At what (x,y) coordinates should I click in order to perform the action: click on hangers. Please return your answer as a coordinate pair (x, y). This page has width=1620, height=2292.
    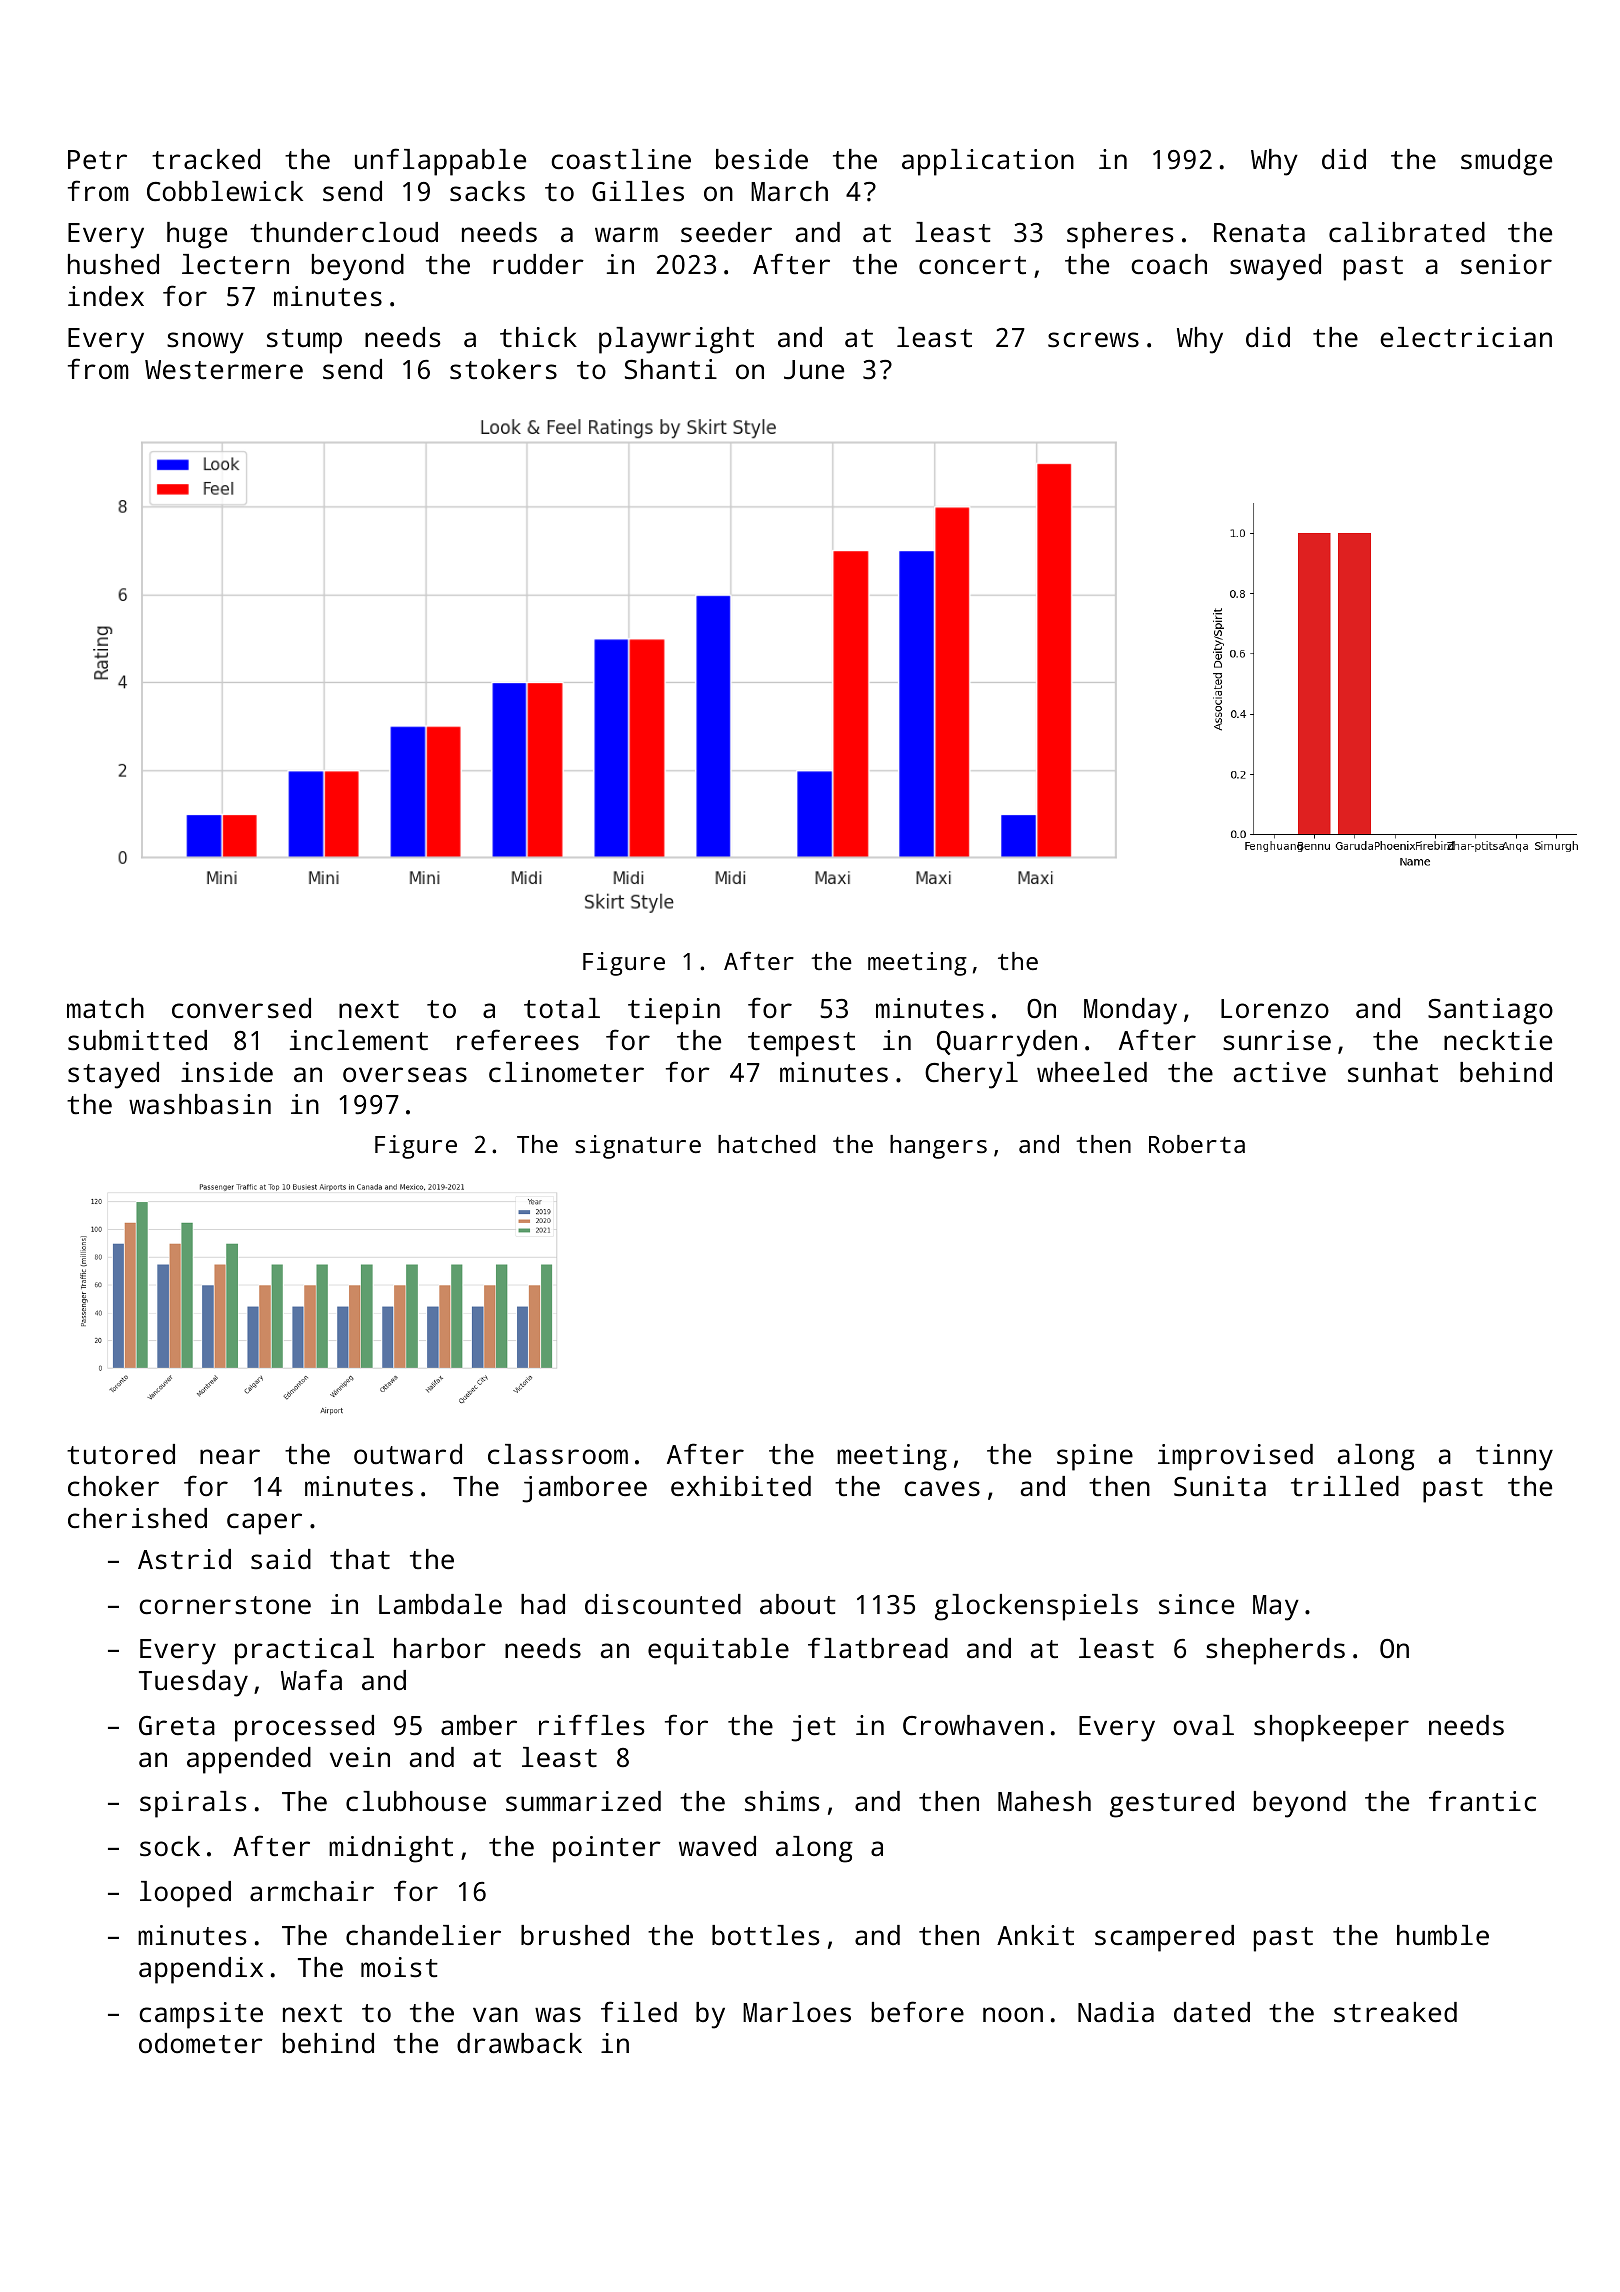
    Looking at the image, I should click on (938, 1147).
